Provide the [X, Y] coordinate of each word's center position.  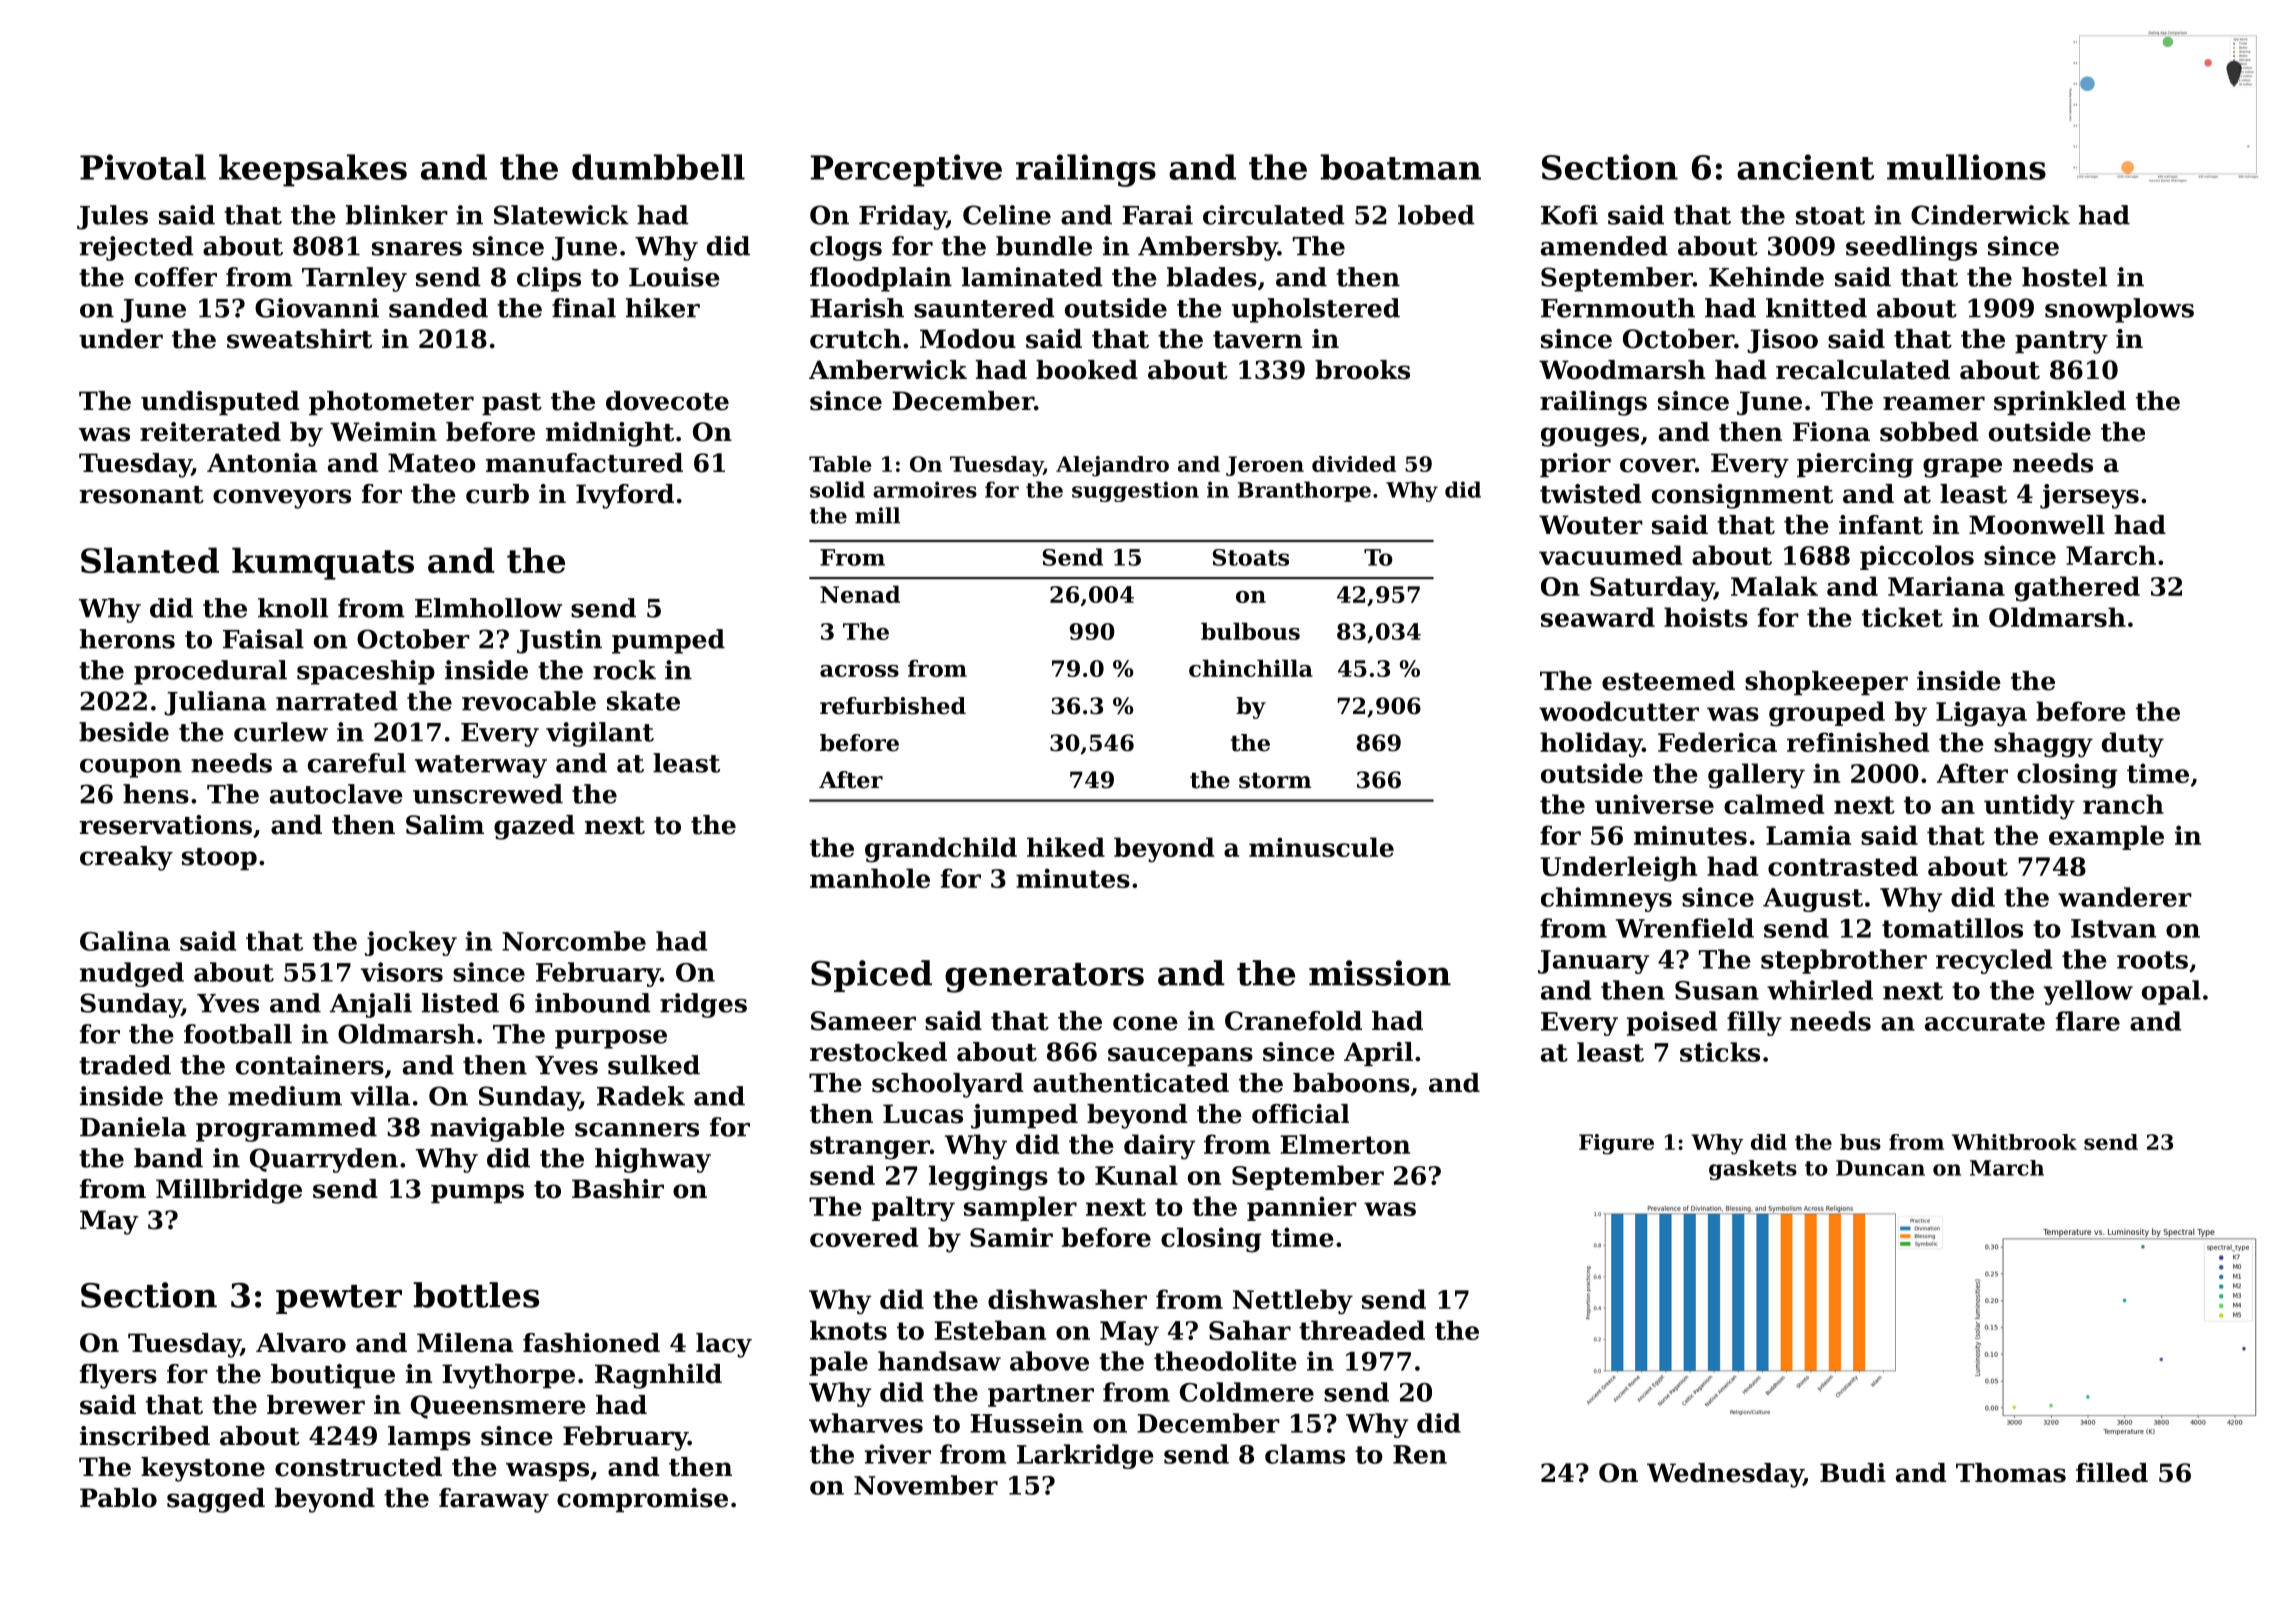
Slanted [150, 560]
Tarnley [354, 279]
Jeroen [1265, 466]
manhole [870, 878]
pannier [1302, 1208]
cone [1145, 1023]
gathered [2077, 589]
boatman [1400, 167]
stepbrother [1844, 961]
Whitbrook [2014, 1142]
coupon [131, 768]
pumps [477, 1193]
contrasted [1843, 866]
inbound [593, 1003]
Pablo [118, 1498]
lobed [1436, 215]
